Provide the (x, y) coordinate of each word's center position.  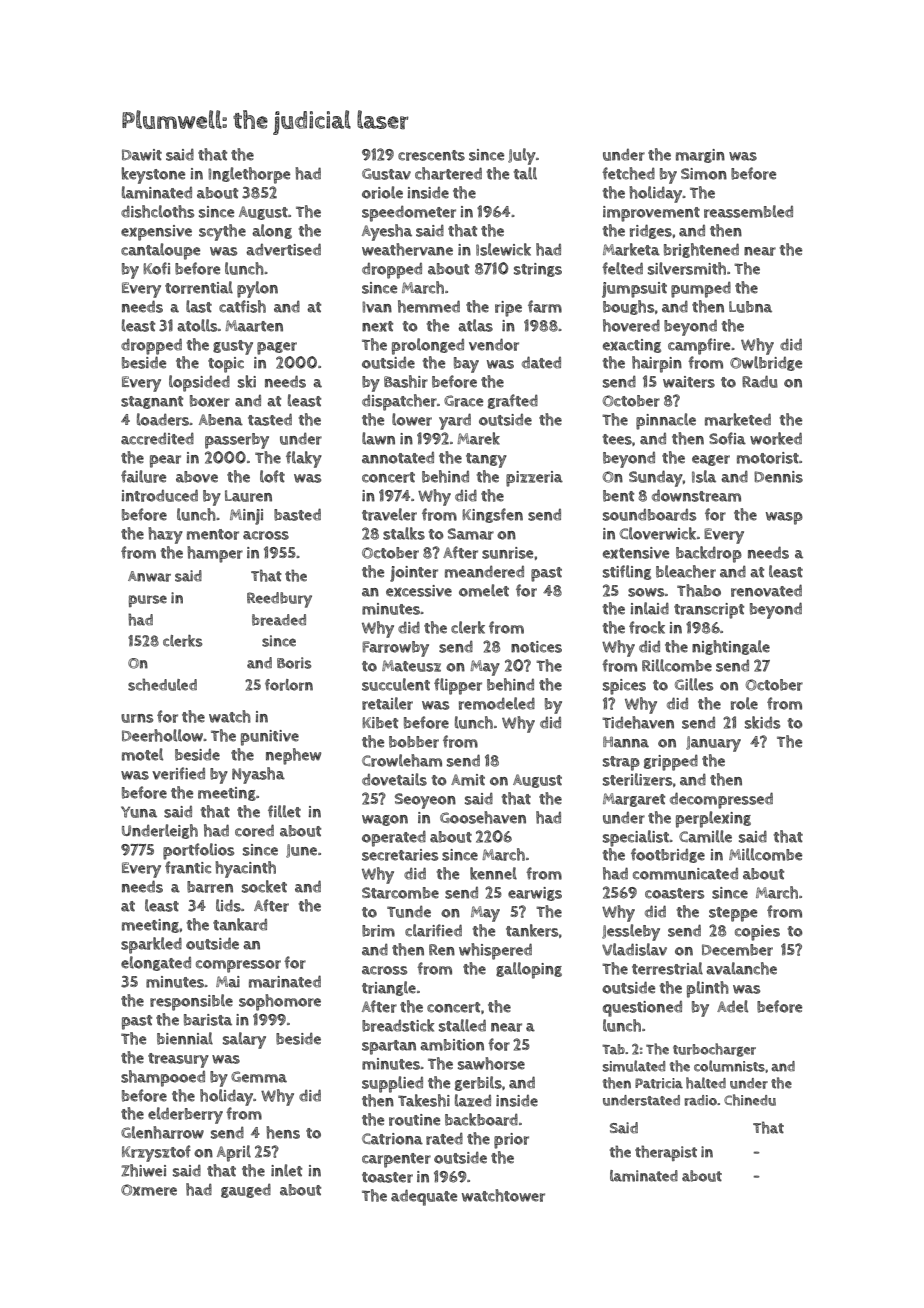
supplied (392, 1084)
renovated (766, 590)
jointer (414, 574)
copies (757, 933)
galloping (529, 970)
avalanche (741, 968)
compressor (238, 966)
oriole (382, 192)
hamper (215, 554)
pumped (701, 290)
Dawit (142, 155)
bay (466, 365)
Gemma (259, 1077)
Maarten (254, 326)
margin (700, 156)
